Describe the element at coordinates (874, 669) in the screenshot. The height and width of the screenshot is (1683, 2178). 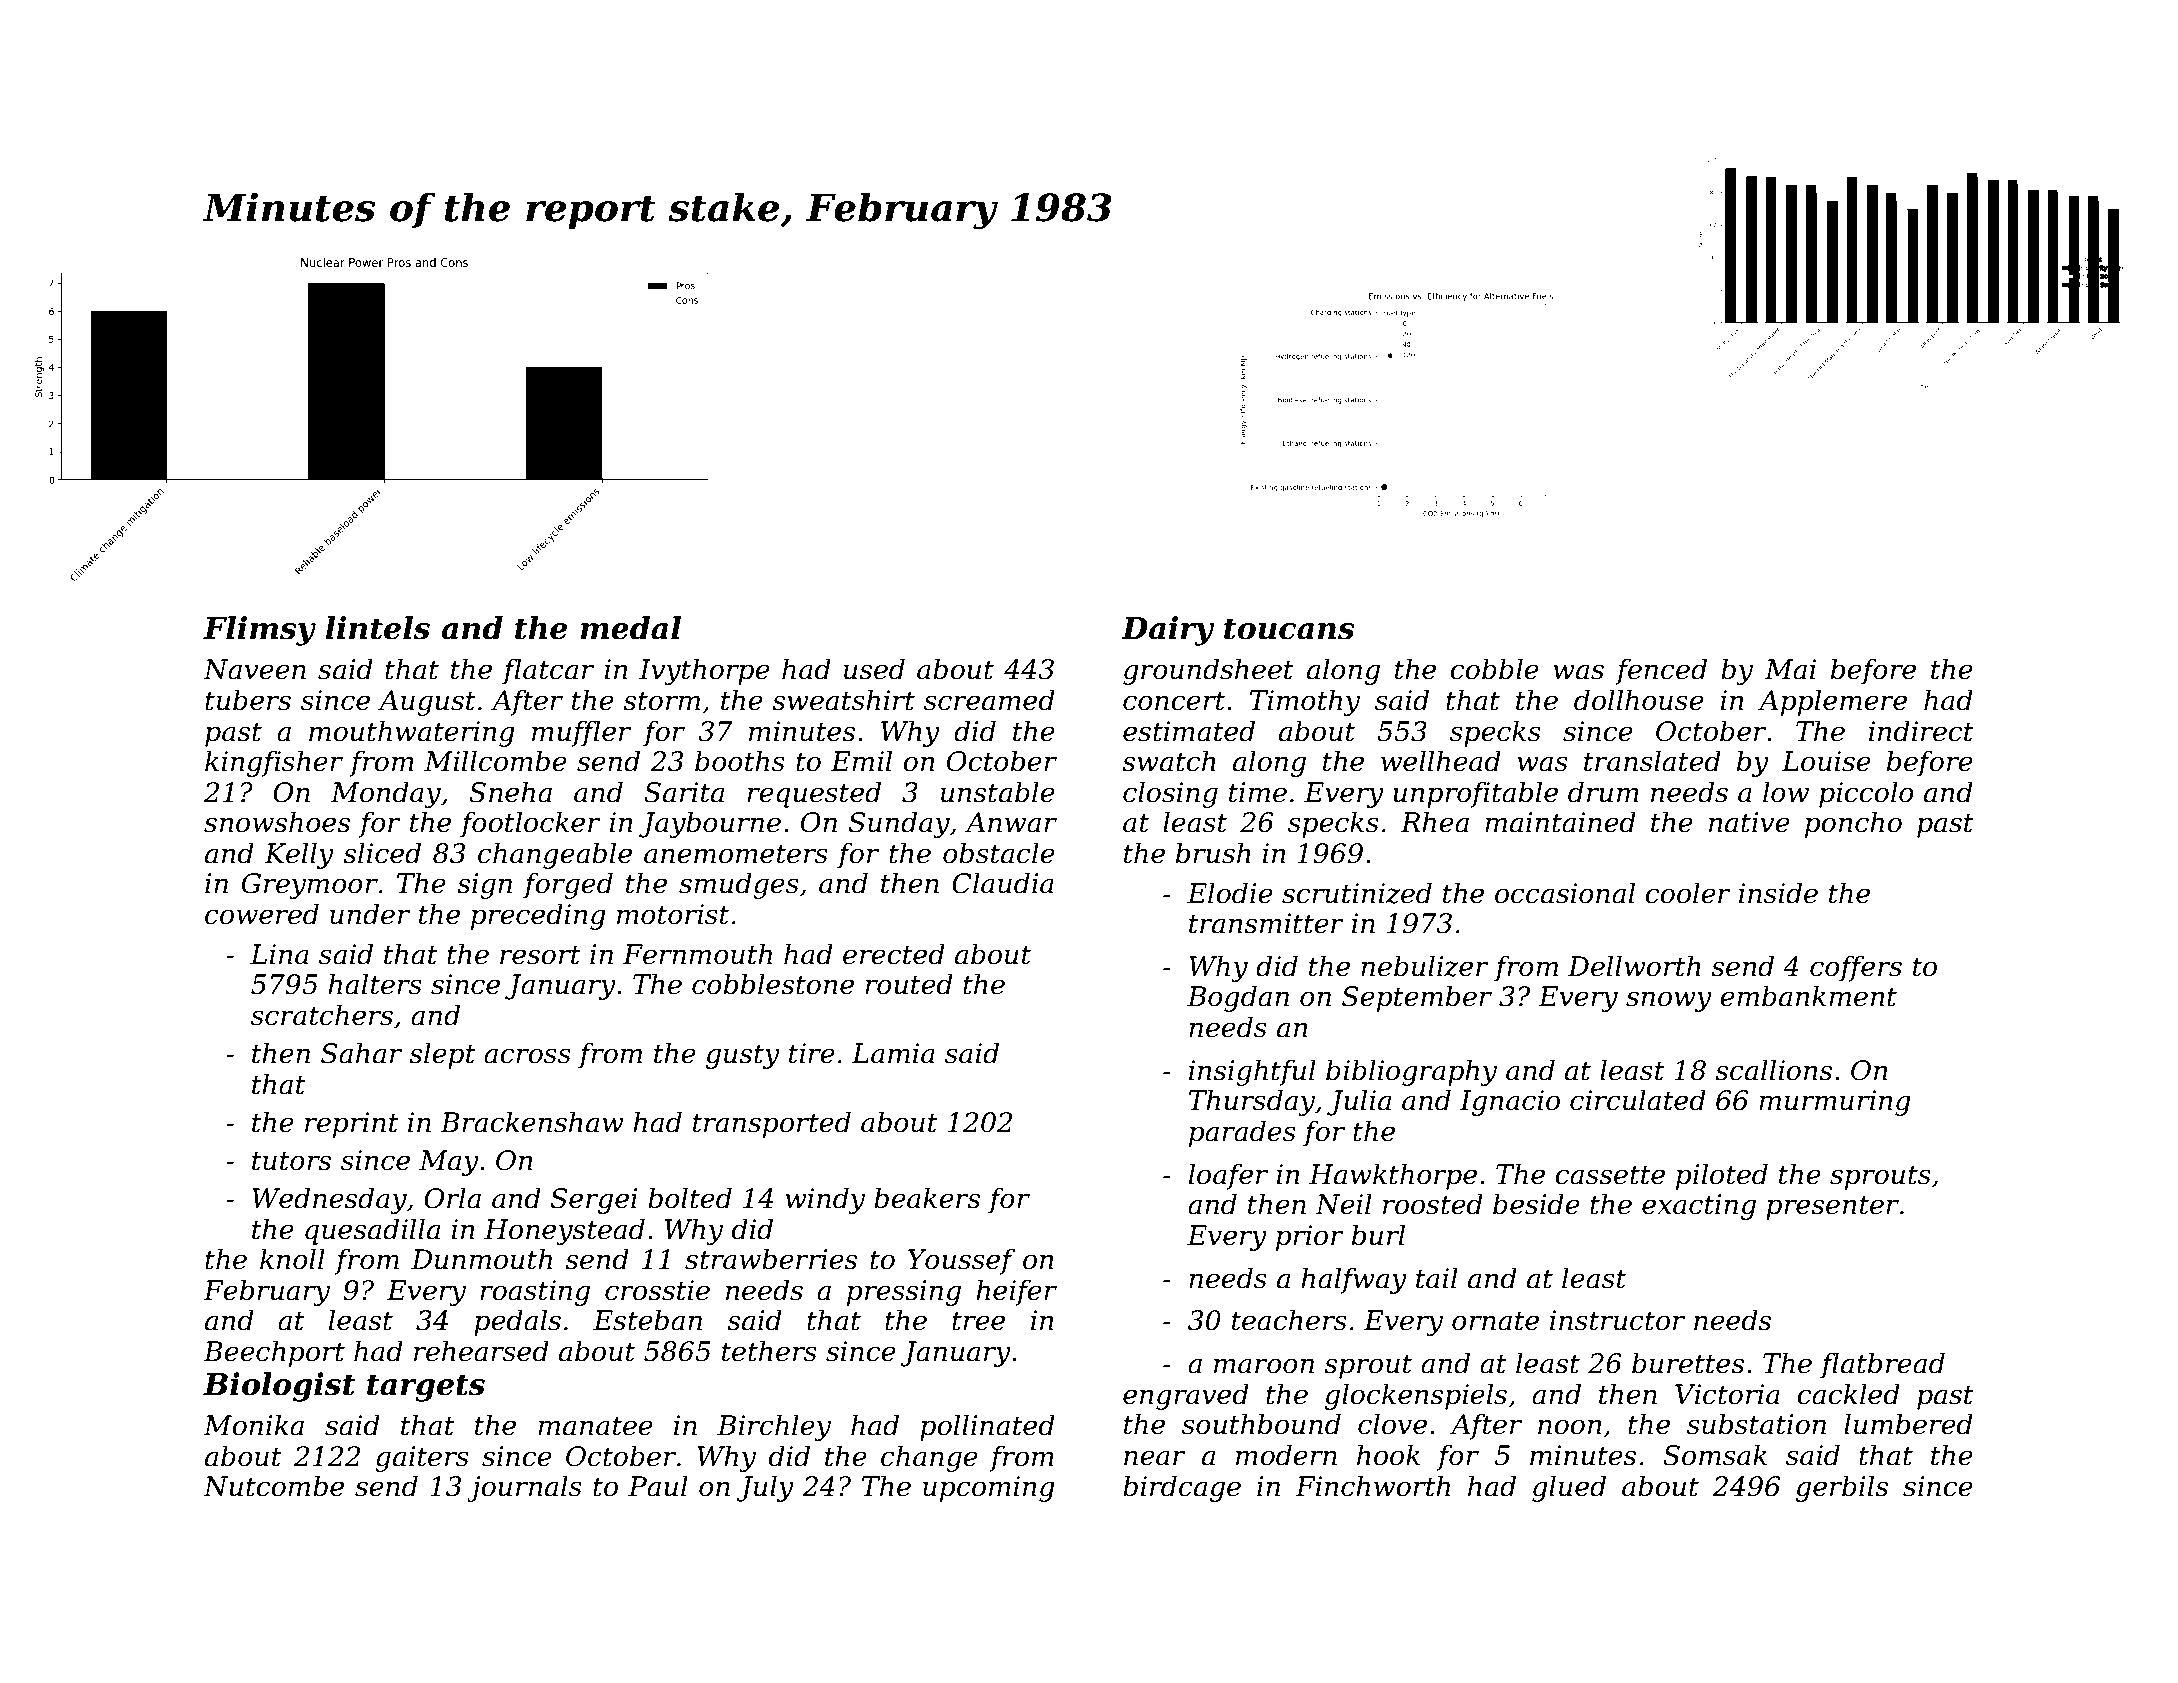
I see `used` at that location.
